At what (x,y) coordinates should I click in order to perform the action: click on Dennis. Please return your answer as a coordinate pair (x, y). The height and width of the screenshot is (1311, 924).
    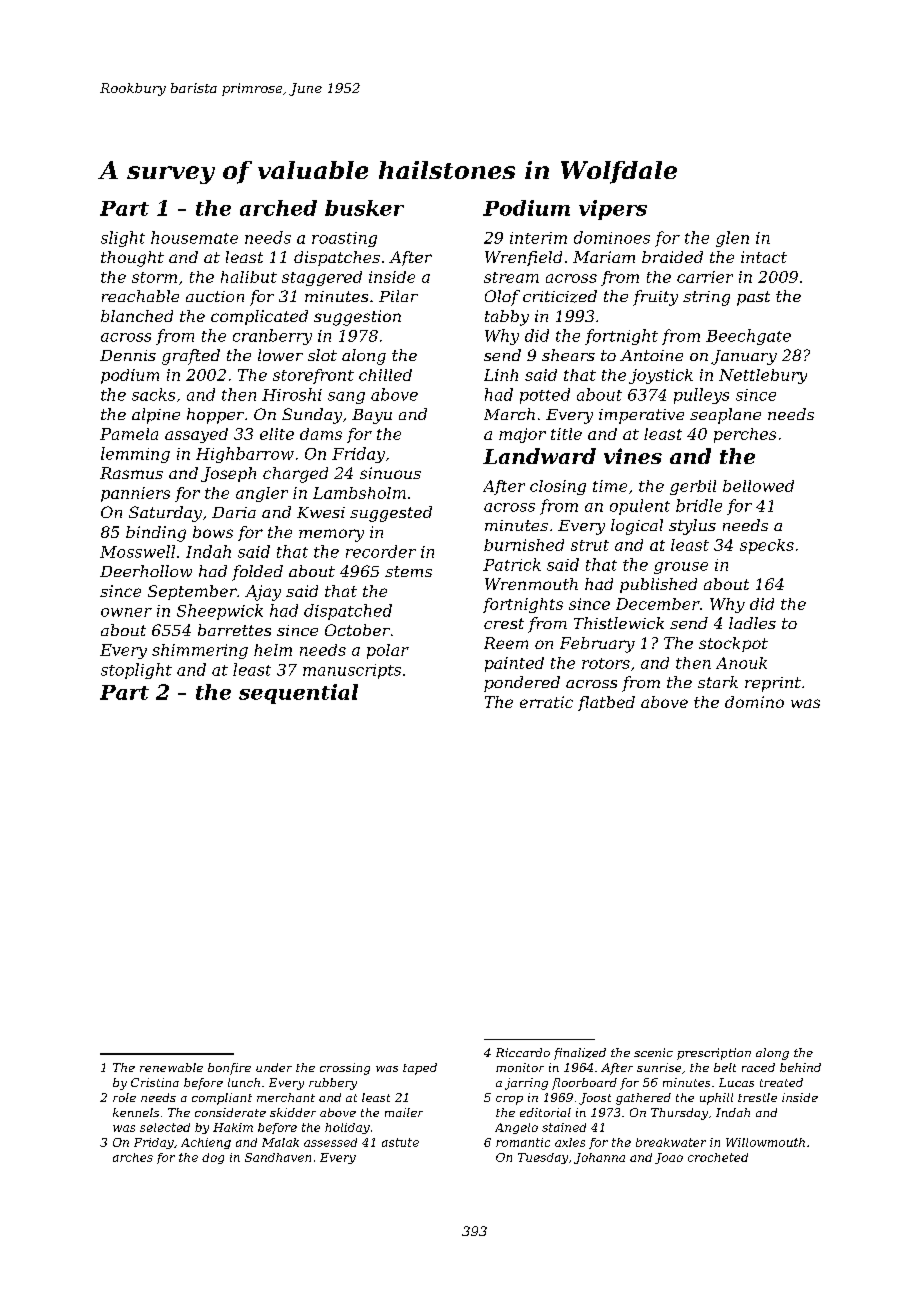
    Looking at the image, I should click on (128, 355).
